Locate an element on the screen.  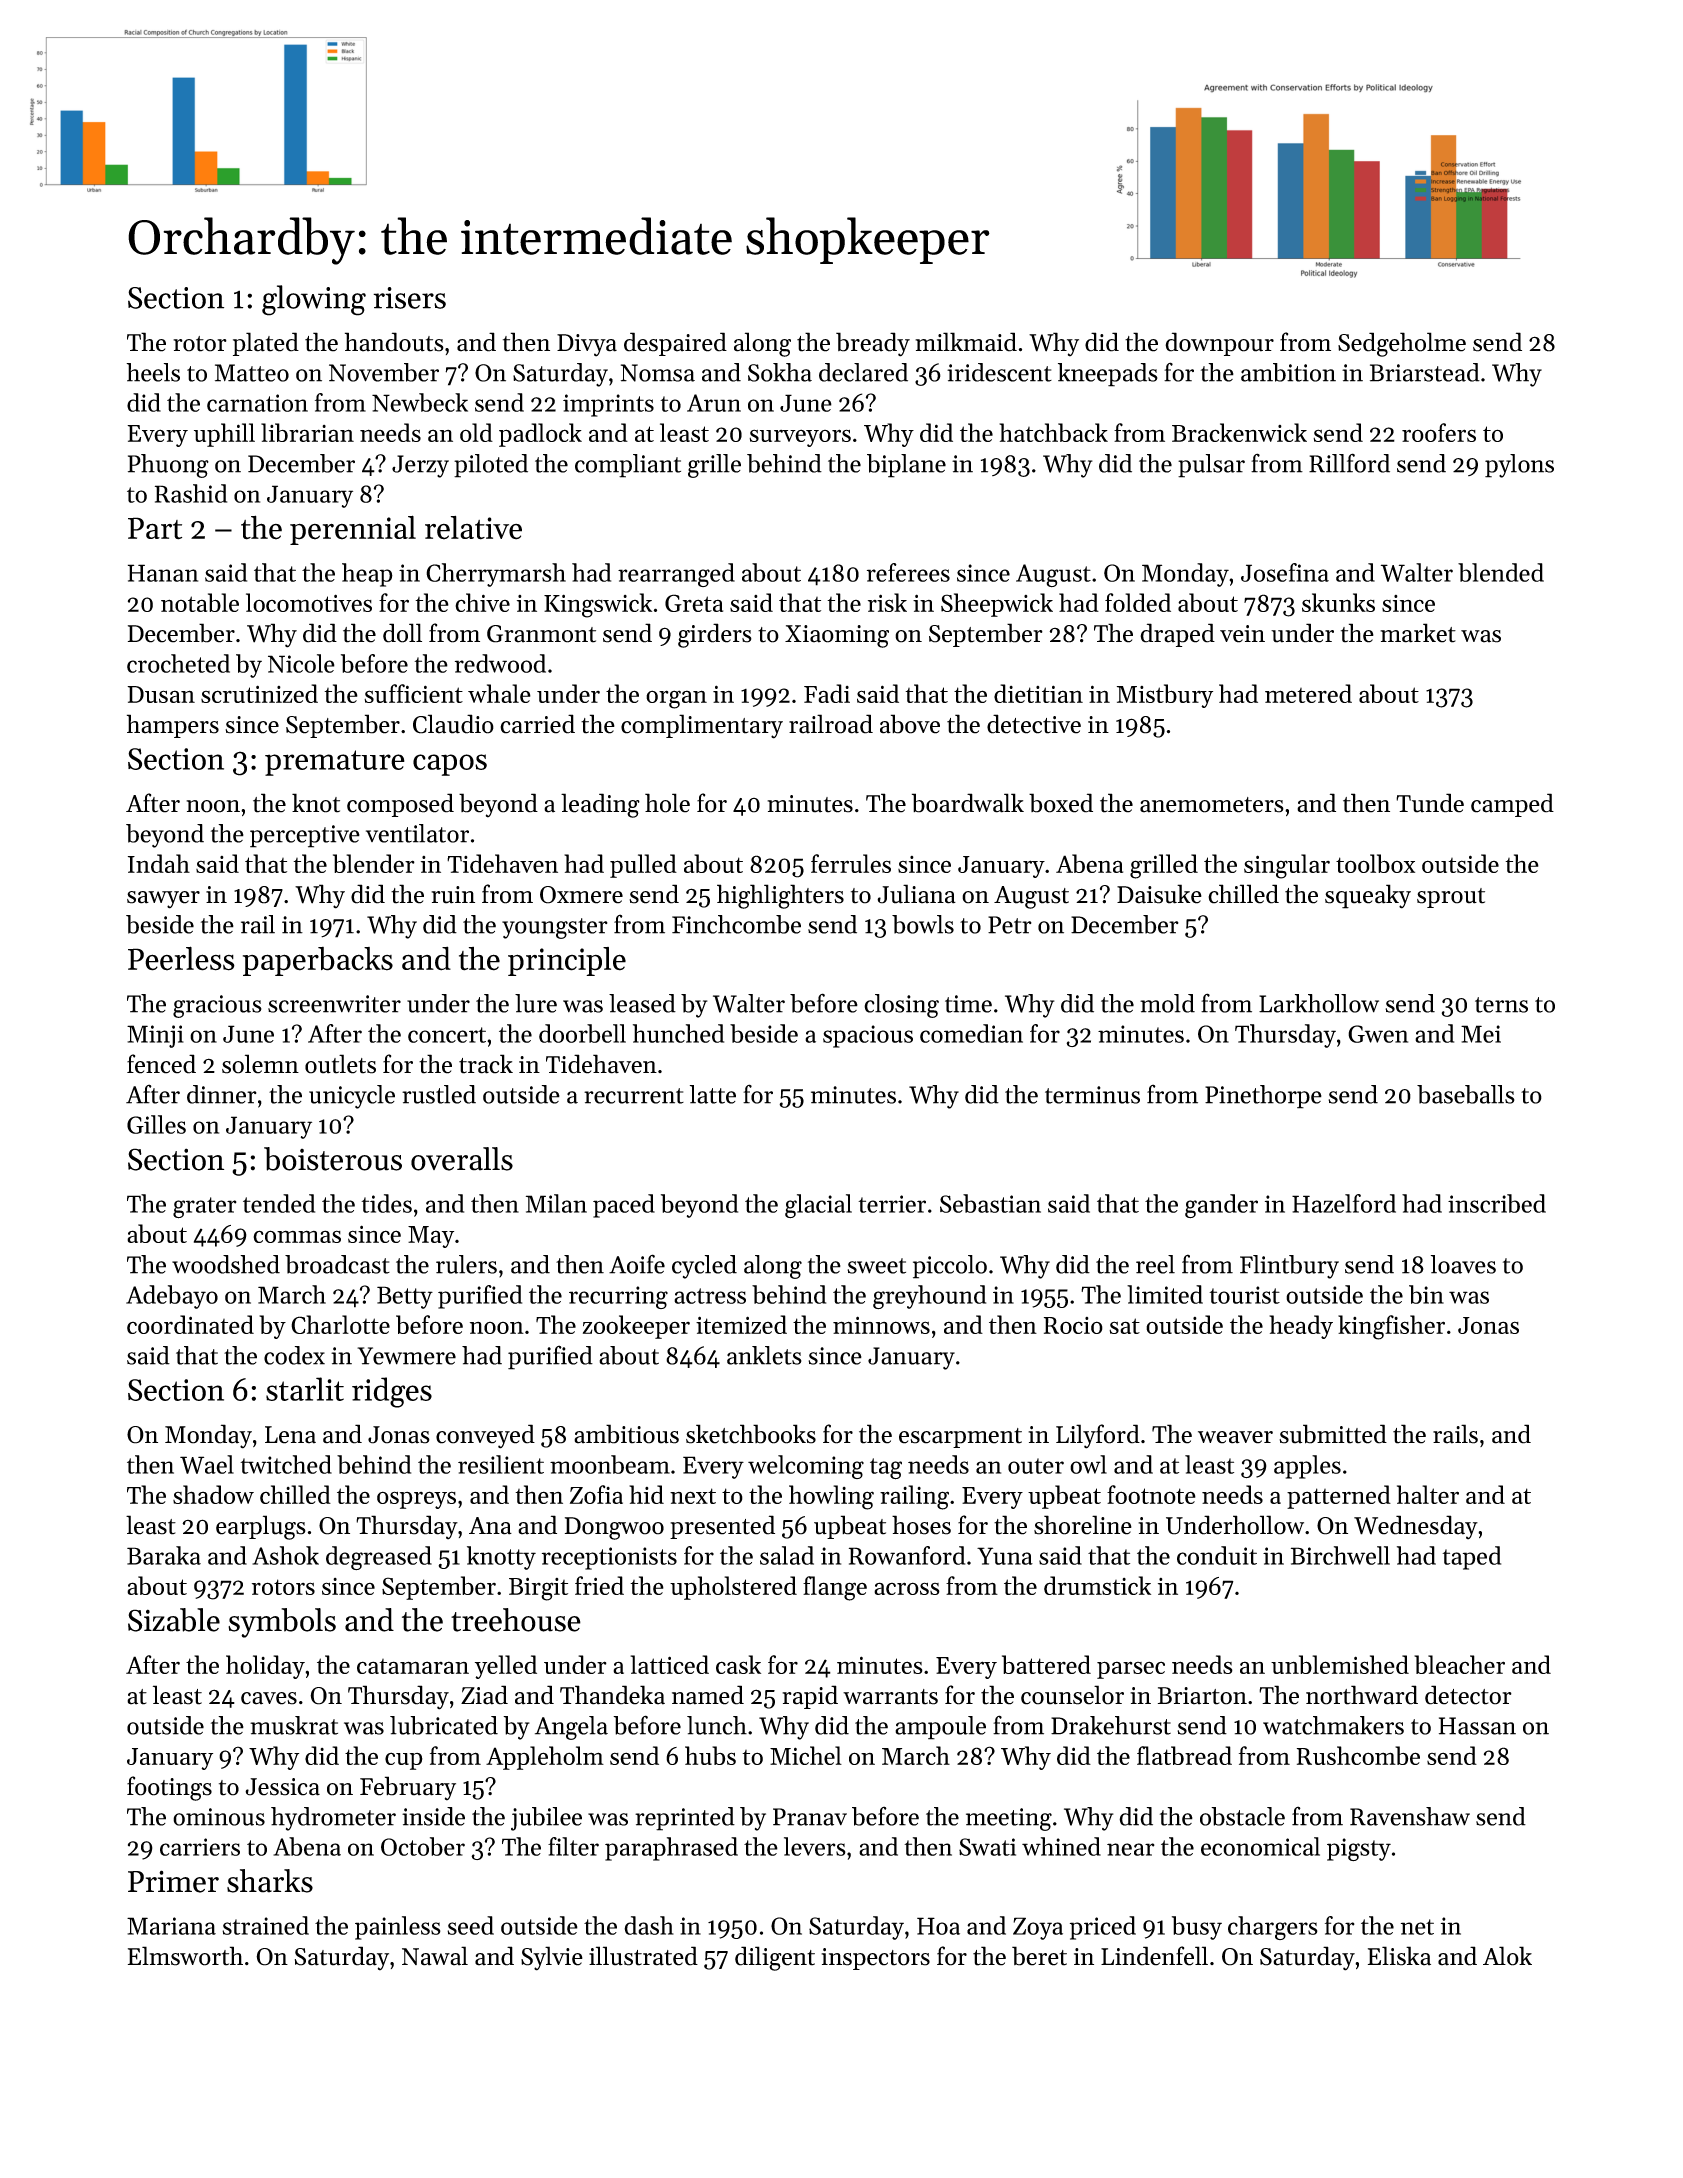
sprout is located at coordinates (1451, 898).
